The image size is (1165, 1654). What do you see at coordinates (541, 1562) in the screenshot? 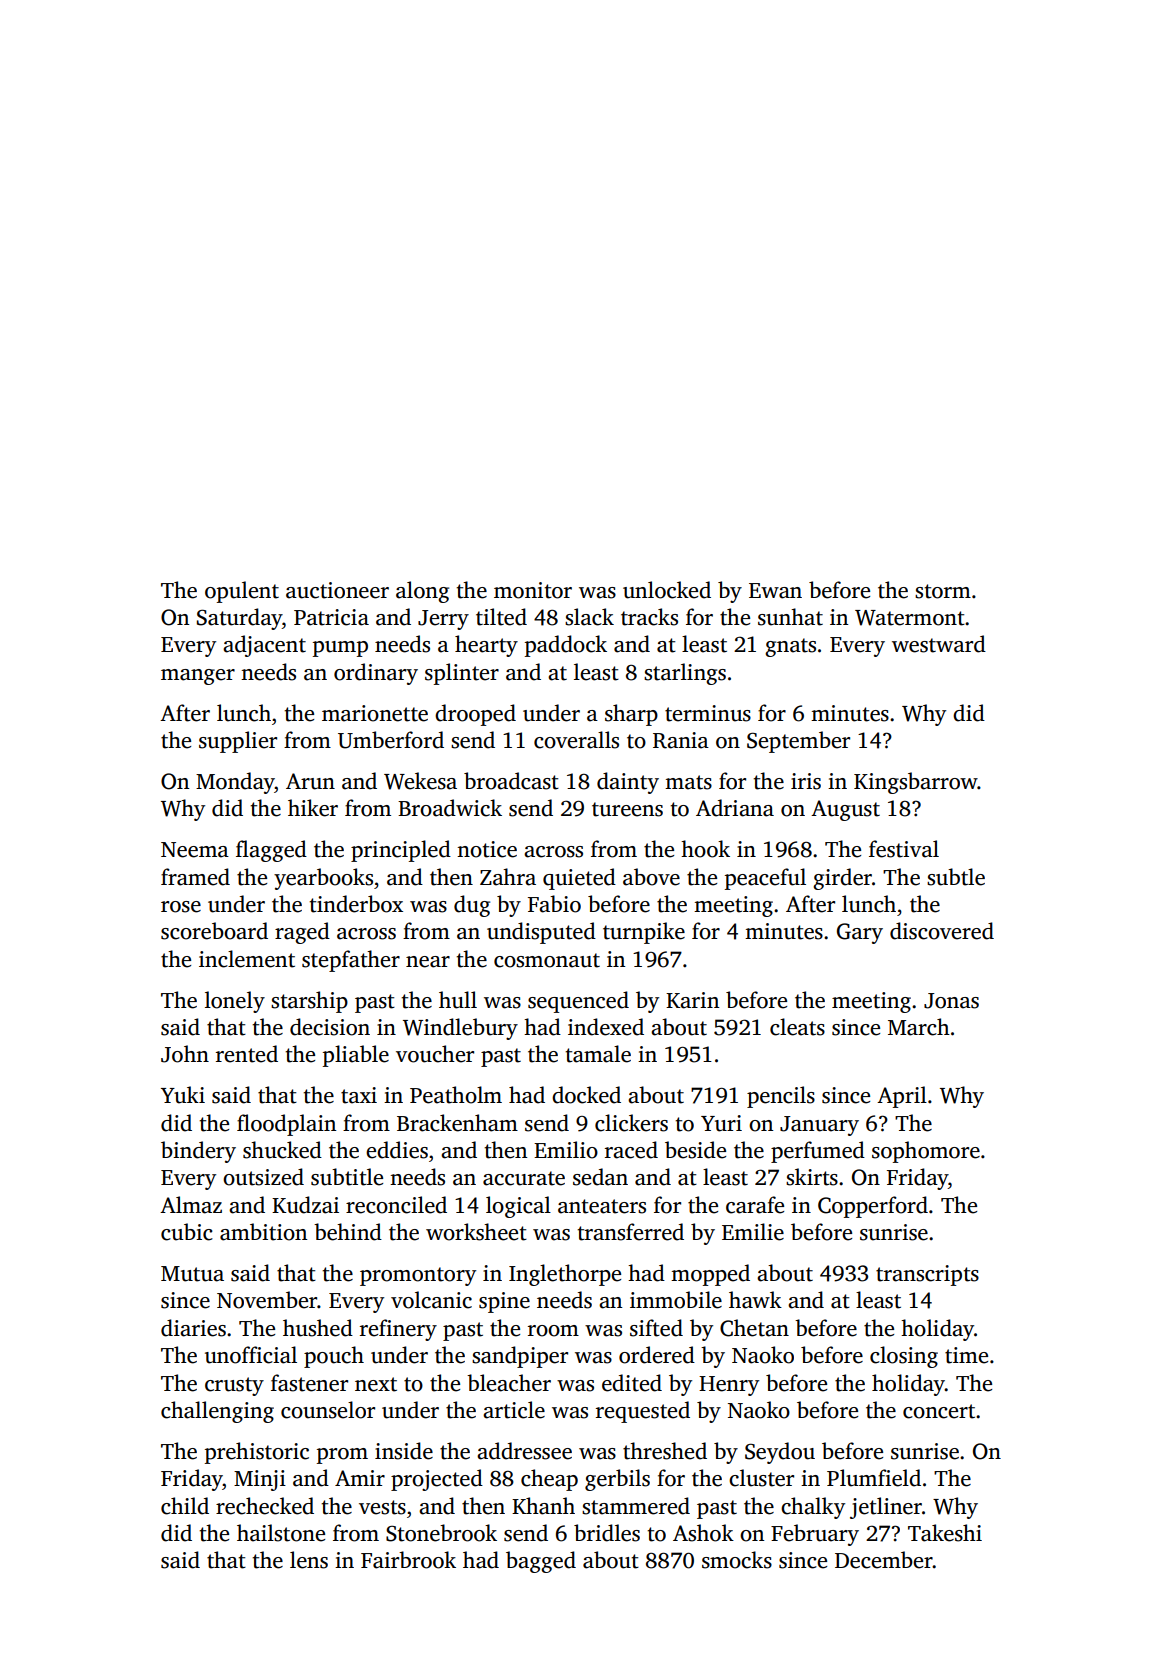
I see `bagged` at bounding box center [541, 1562].
